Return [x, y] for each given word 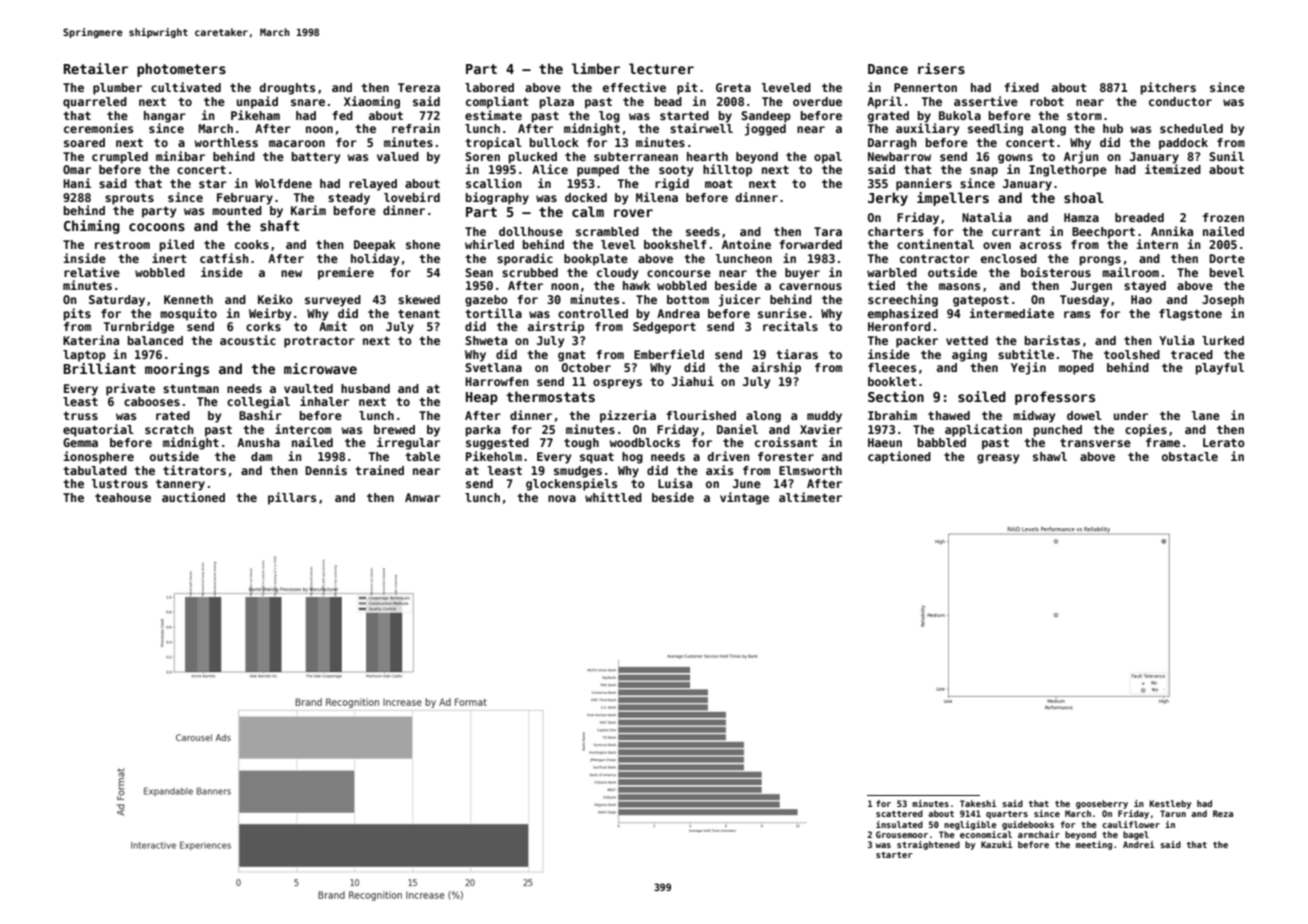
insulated [899, 824]
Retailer [96, 68]
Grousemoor [902, 834]
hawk [636, 285]
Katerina [91, 340]
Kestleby [1170, 804]
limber [596, 68]
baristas [1052, 340]
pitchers [1168, 88]
